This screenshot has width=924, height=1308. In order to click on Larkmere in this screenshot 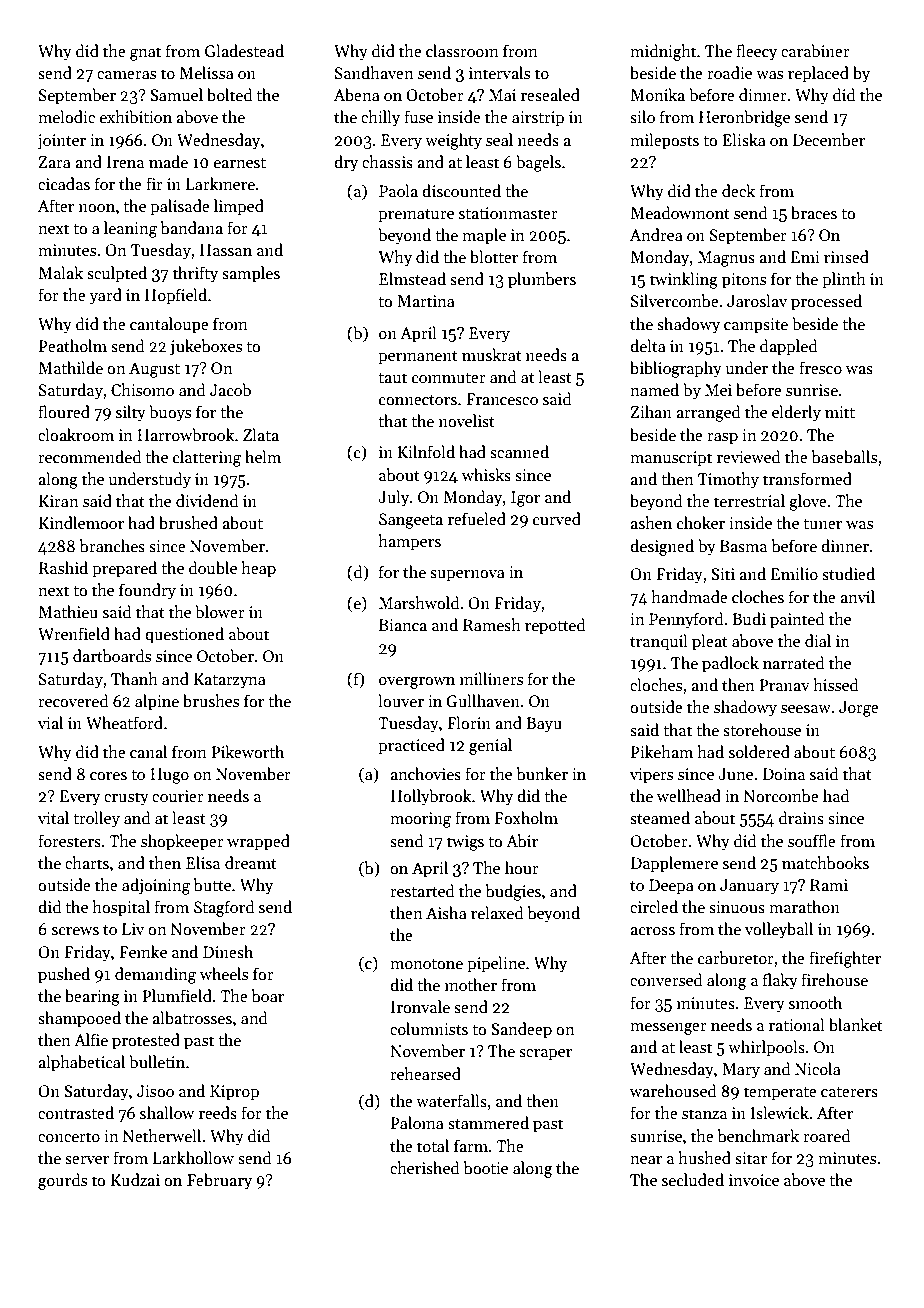, I will do `click(220, 183)`.
